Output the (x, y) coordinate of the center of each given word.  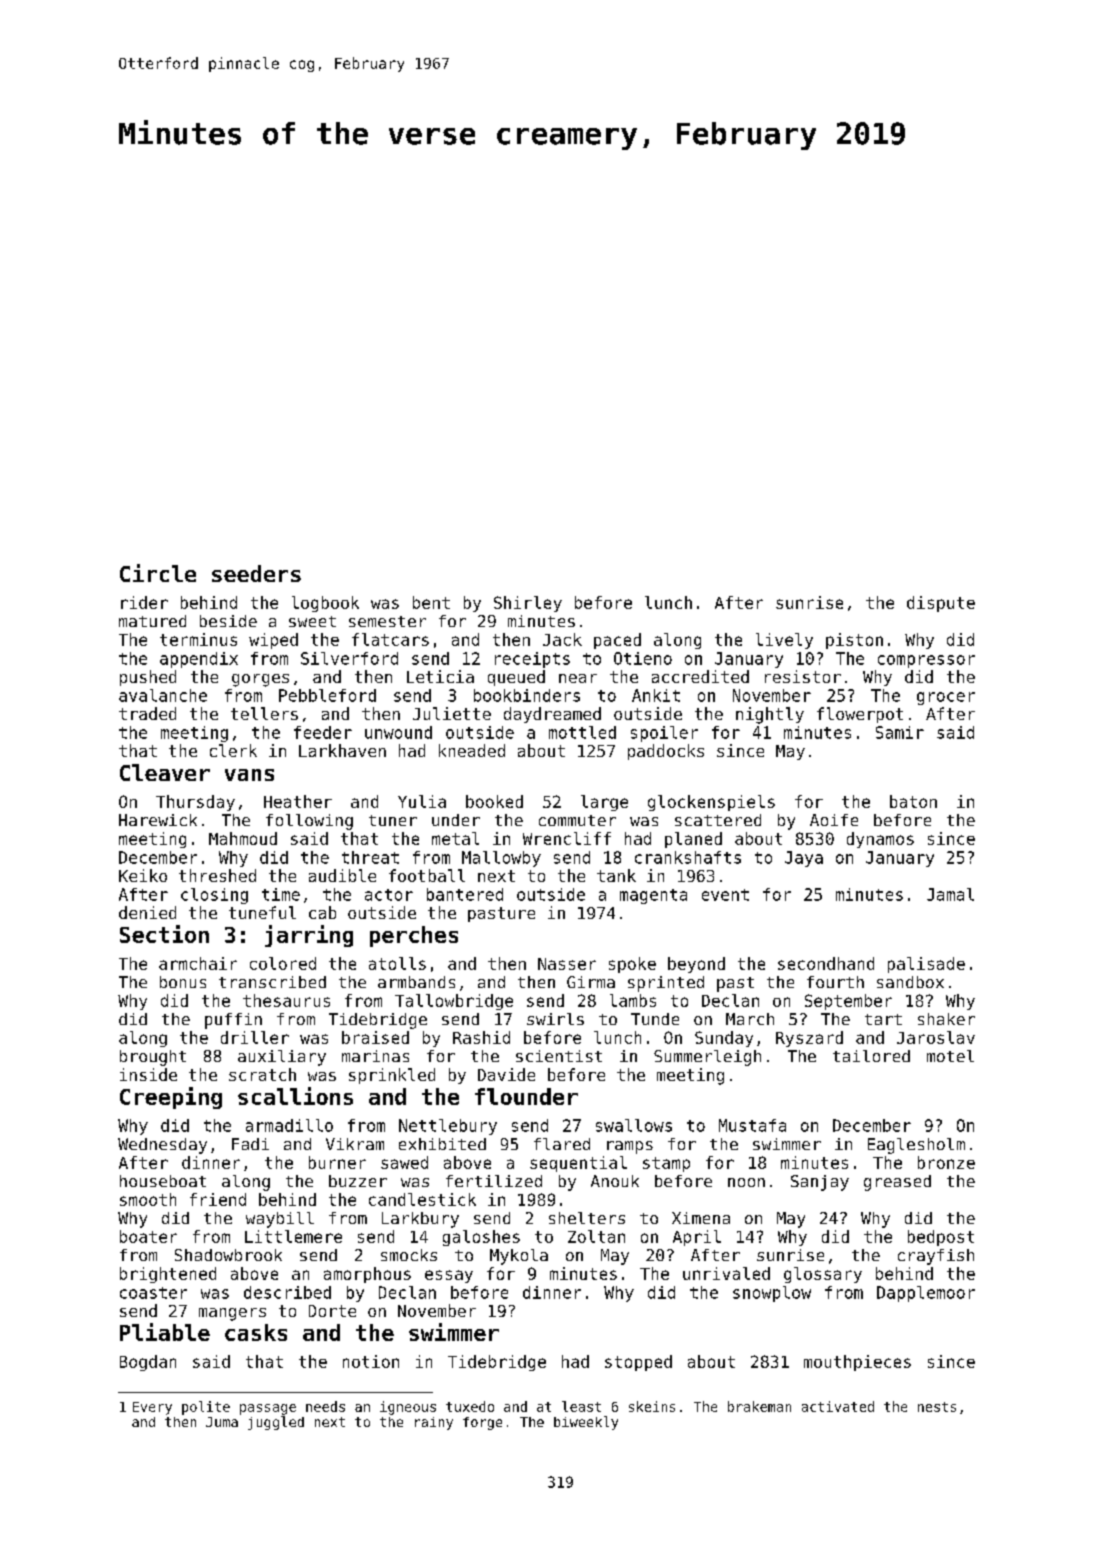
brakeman (759, 1406)
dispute (941, 604)
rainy (434, 1423)
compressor (926, 661)
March (750, 1019)
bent (431, 602)
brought (153, 1058)
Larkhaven (342, 750)
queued (516, 678)
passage (268, 1409)
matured (152, 621)
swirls (555, 1019)
